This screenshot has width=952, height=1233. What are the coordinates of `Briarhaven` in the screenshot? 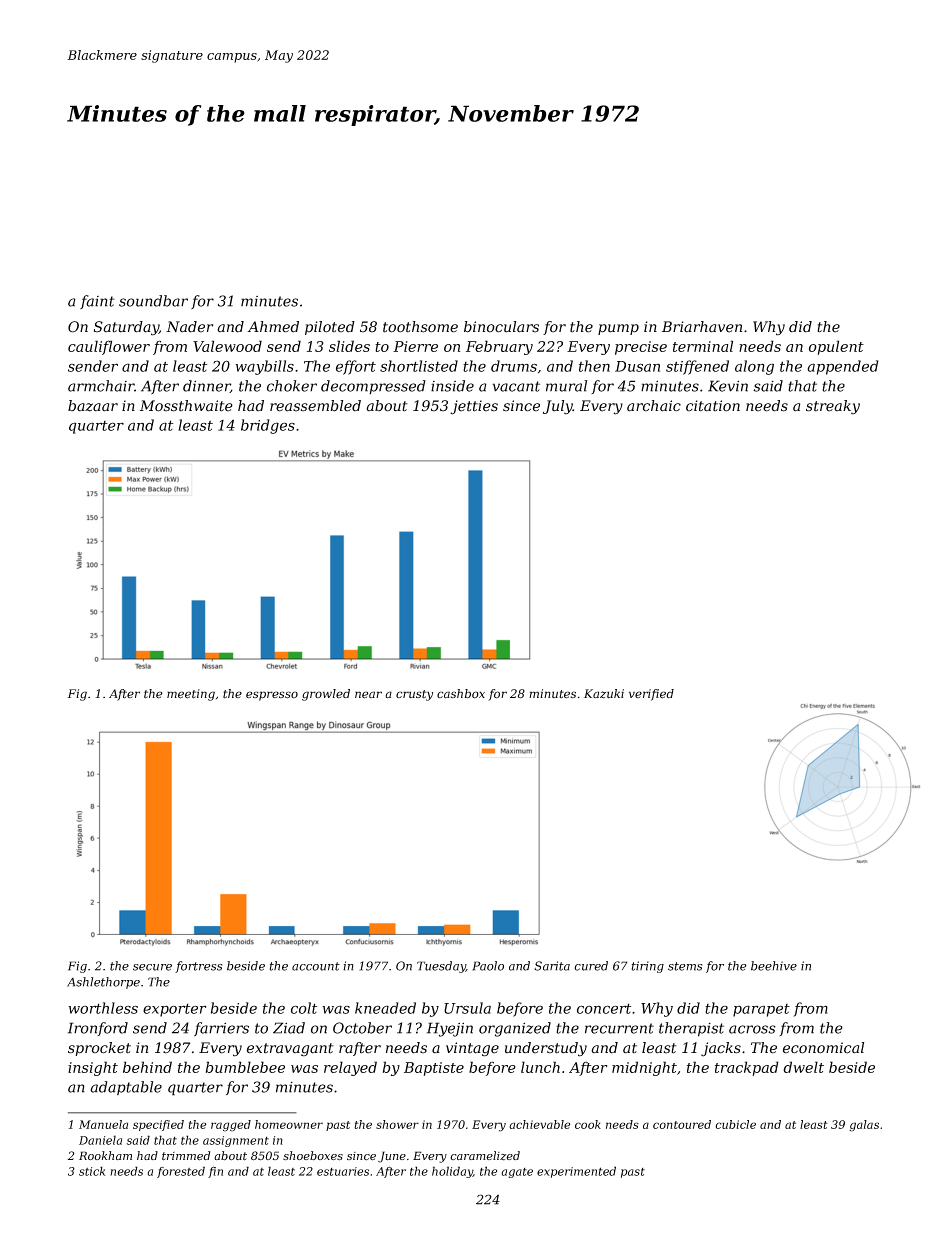 It's located at (702, 327).
